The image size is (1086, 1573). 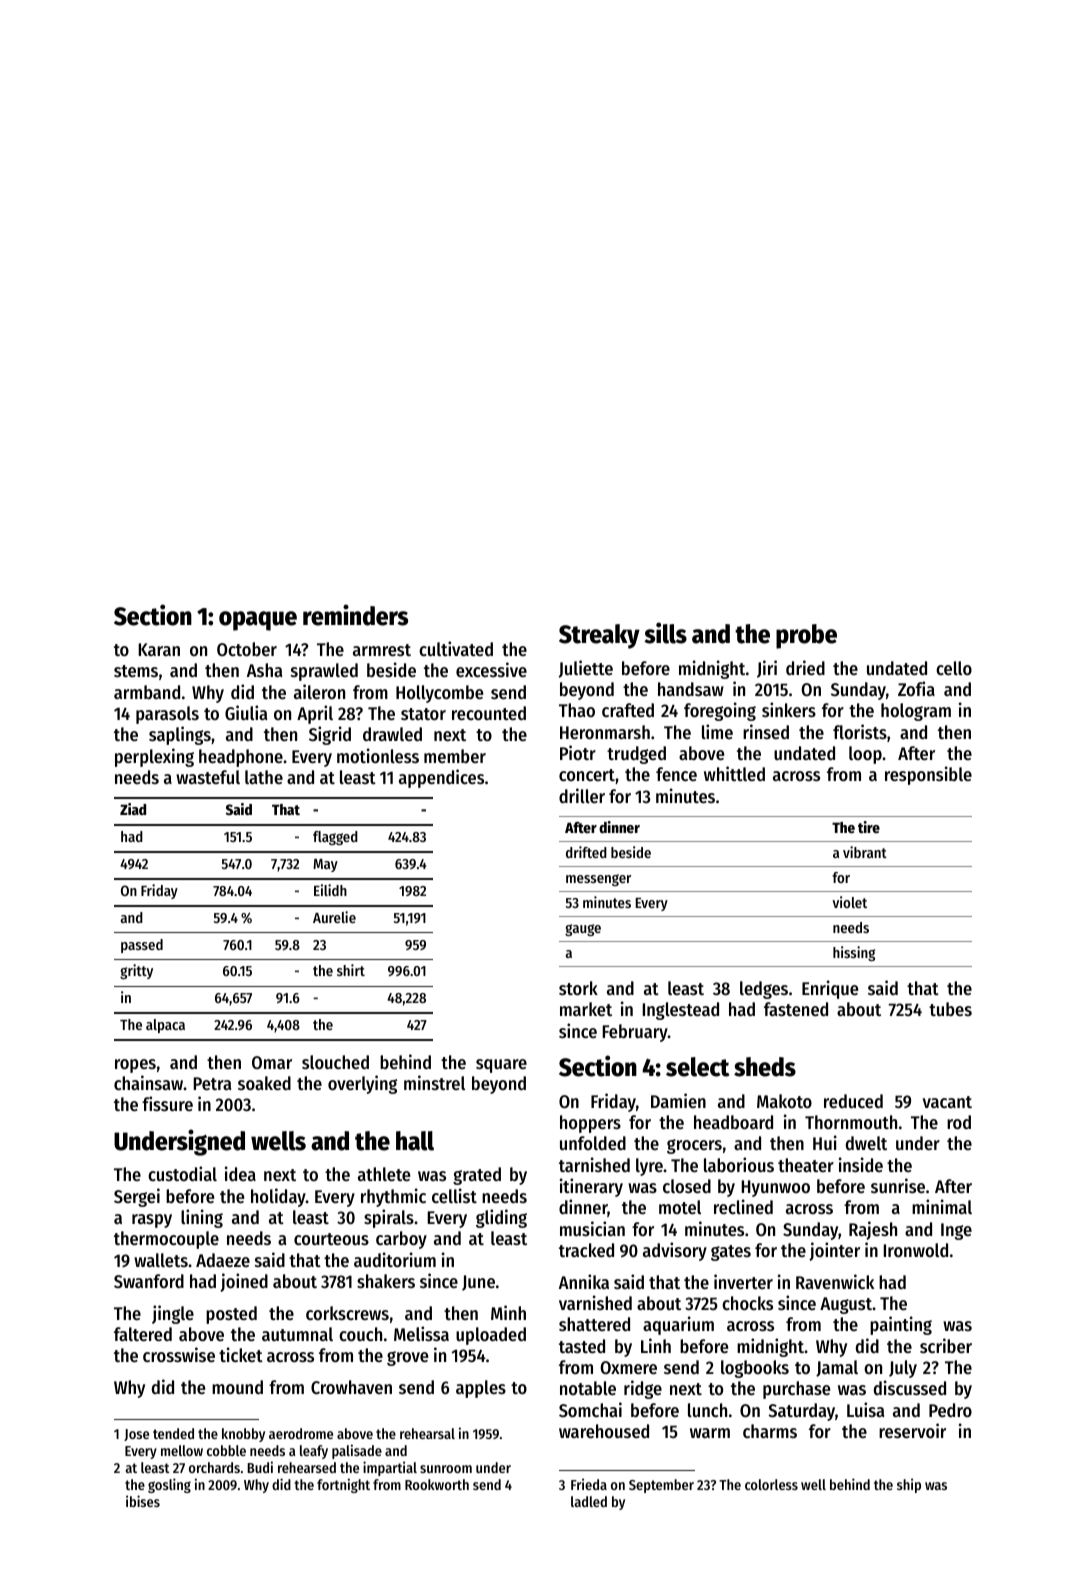 I want to click on chainsaw, so click(x=148, y=1082).
